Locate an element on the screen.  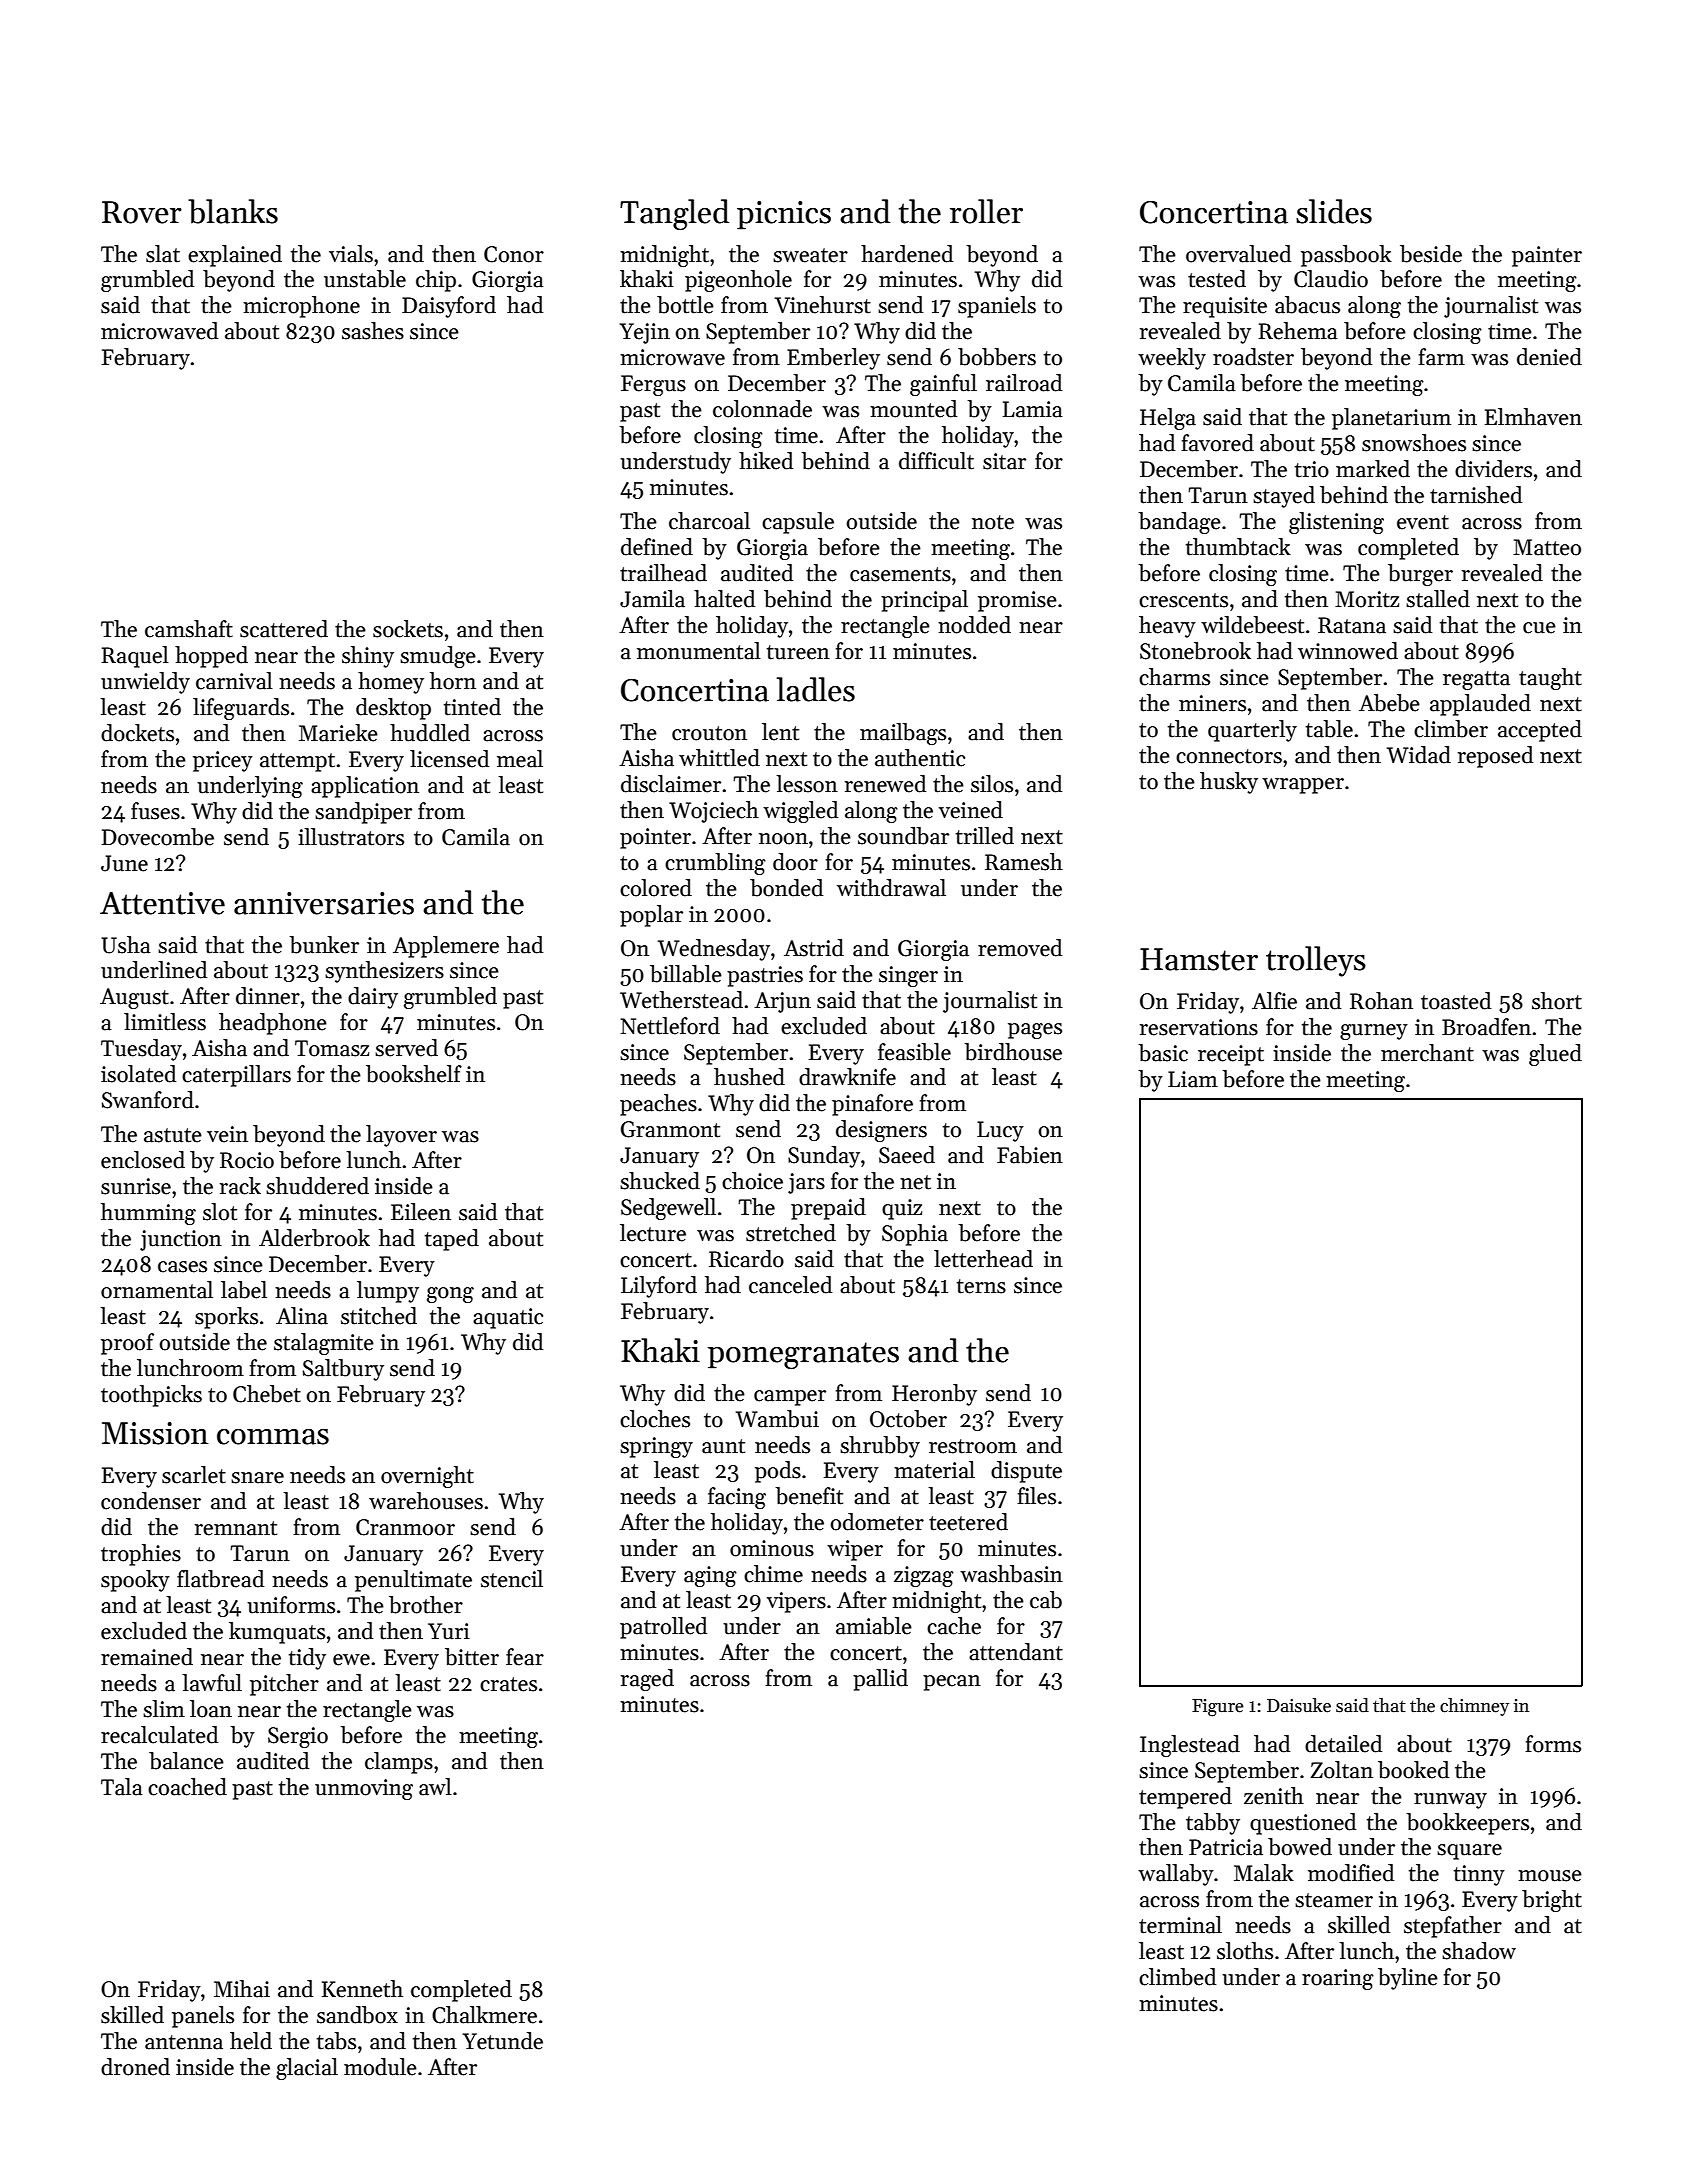
attendant is located at coordinates (1016, 1652).
